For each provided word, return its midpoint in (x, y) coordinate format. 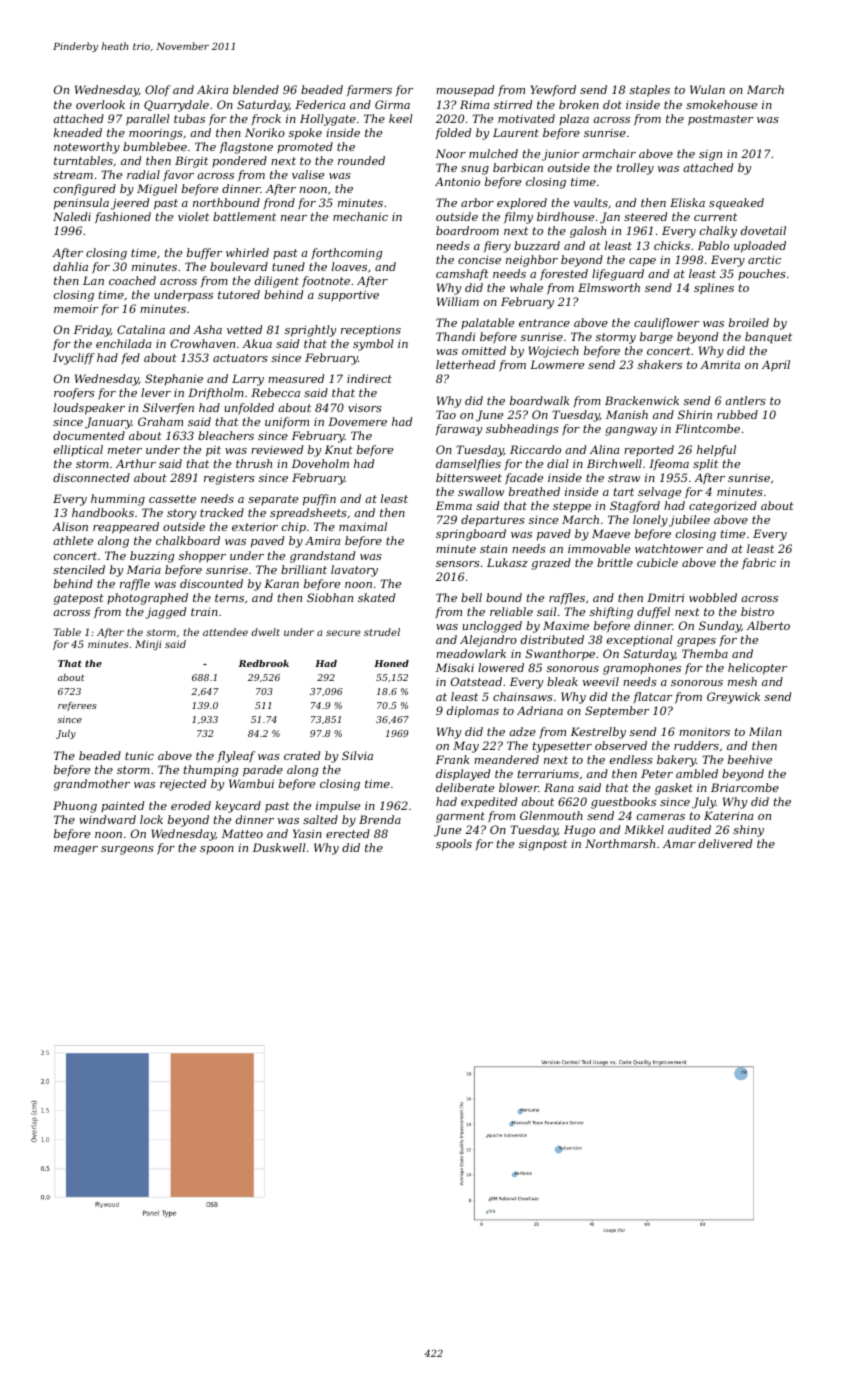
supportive (348, 296)
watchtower (669, 548)
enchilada (123, 343)
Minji (148, 645)
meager (76, 850)
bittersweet (469, 477)
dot (612, 104)
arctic (764, 259)
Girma (392, 104)
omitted (484, 350)
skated (376, 597)
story (181, 514)
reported (649, 450)
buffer (204, 253)
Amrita (720, 364)
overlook (100, 104)
